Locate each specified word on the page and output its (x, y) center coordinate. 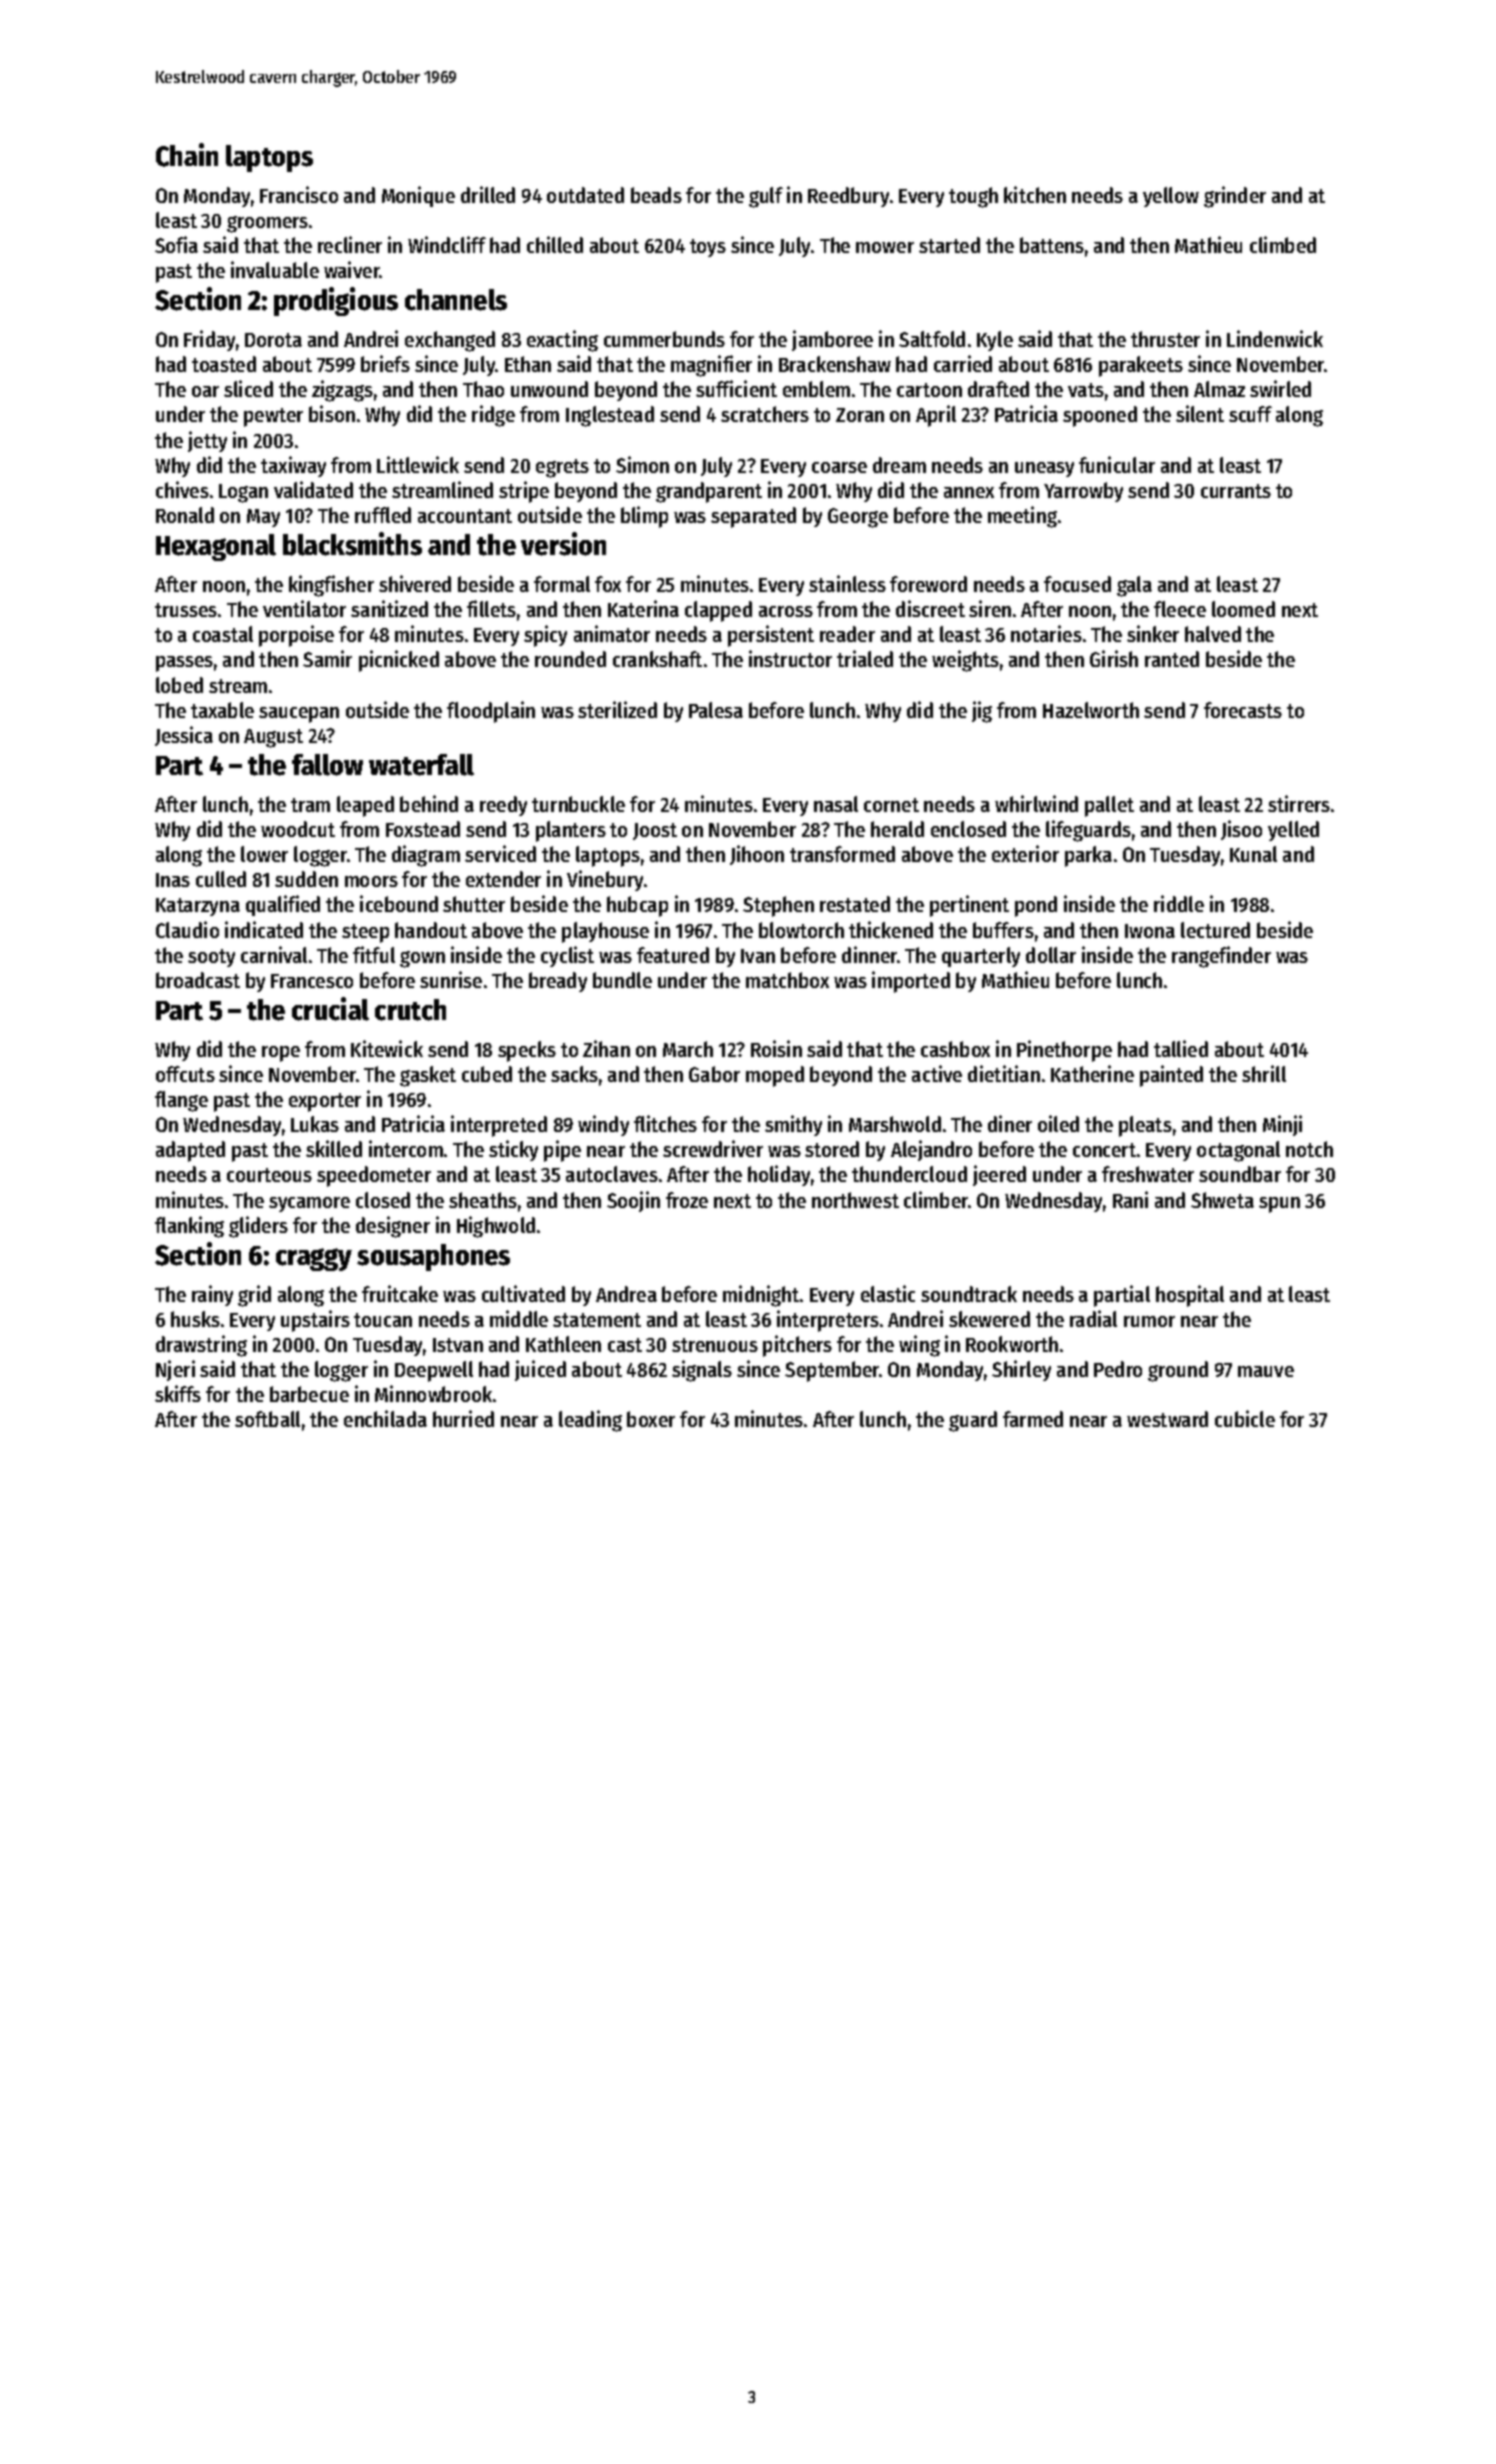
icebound (399, 903)
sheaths (483, 1200)
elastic (888, 1293)
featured (673, 955)
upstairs (315, 1321)
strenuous (715, 1345)
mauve (1266, 1371)
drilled (488, 194)
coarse (839, 467)
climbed (1283, 244)
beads (656, 195)
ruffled (383, 515)
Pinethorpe (1064, 1051)
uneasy (1044, 469)
